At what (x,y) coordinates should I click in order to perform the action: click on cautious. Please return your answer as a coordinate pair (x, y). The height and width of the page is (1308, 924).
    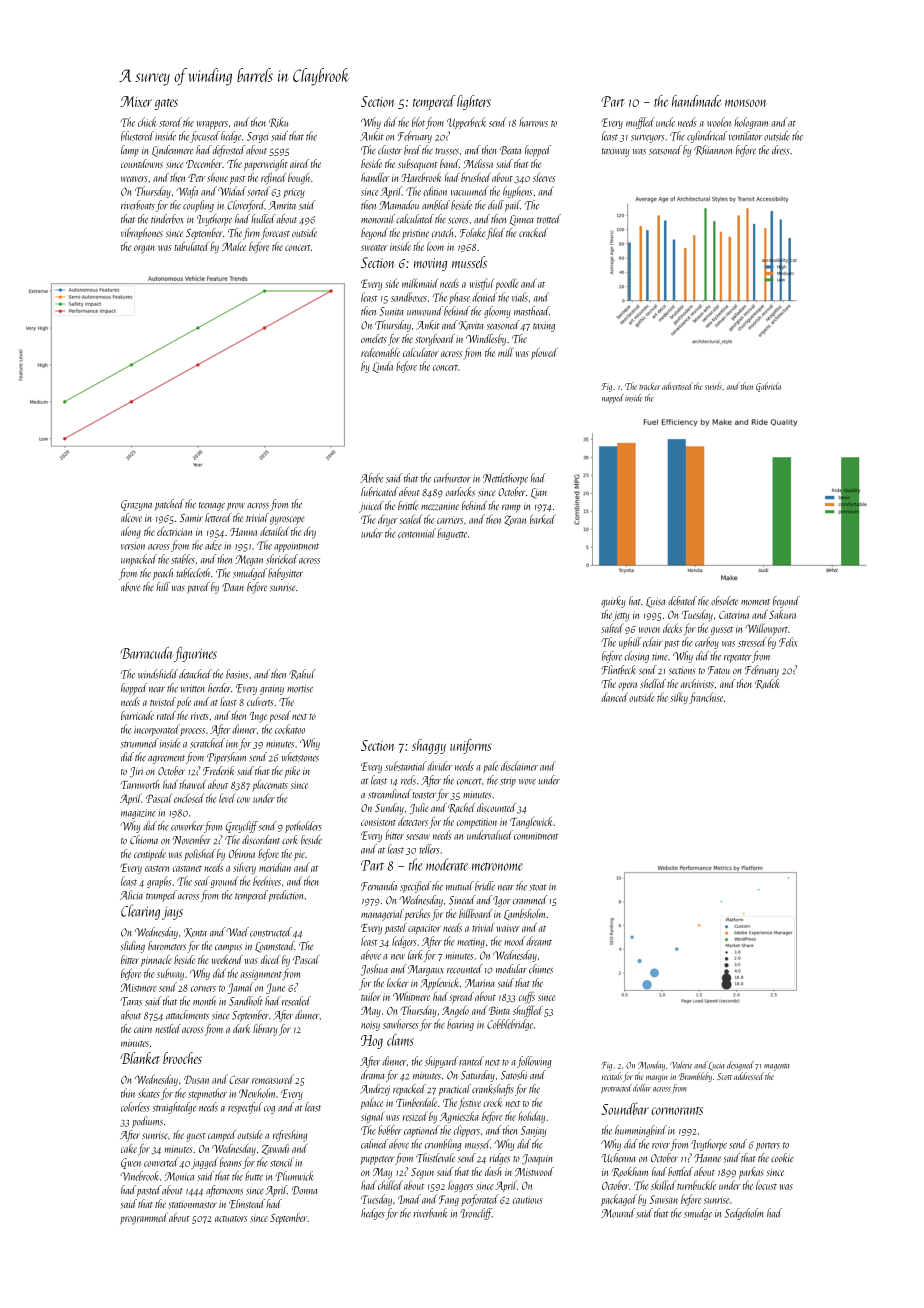
    Looking at the image, I should click on (528, 1200).
